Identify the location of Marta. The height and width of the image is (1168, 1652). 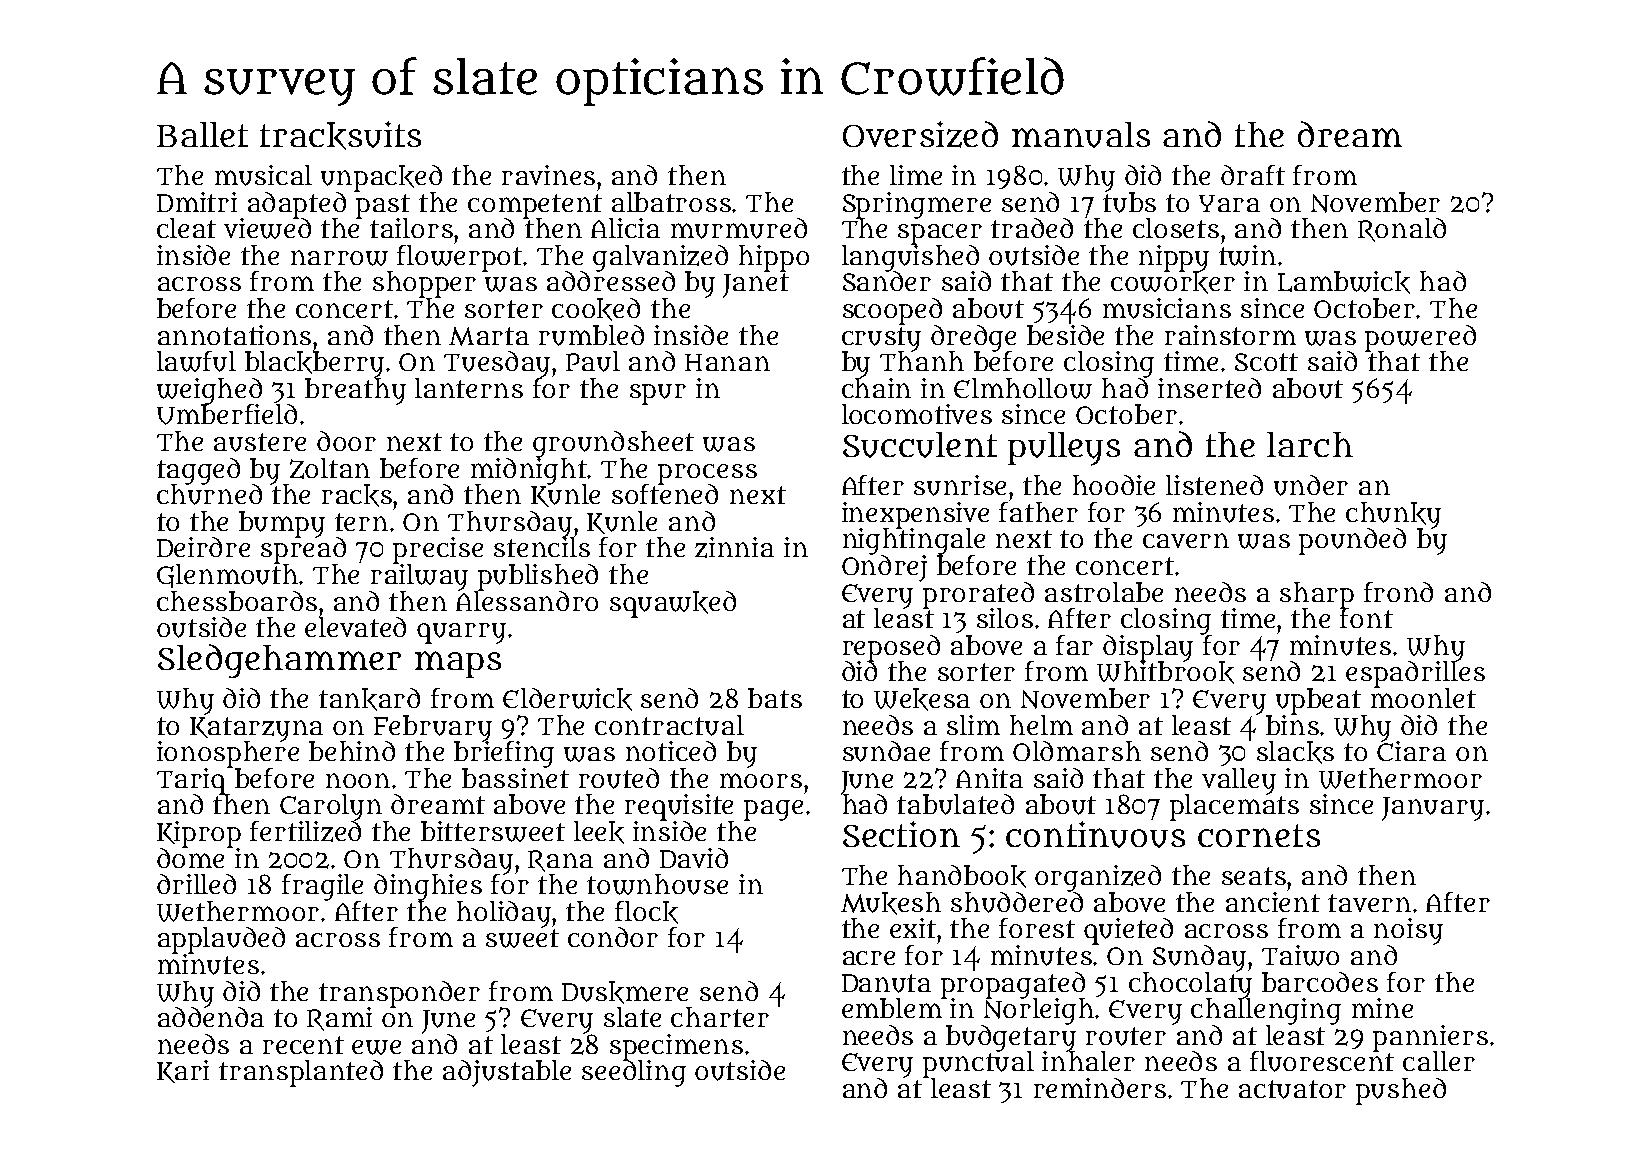
(489, 336).
